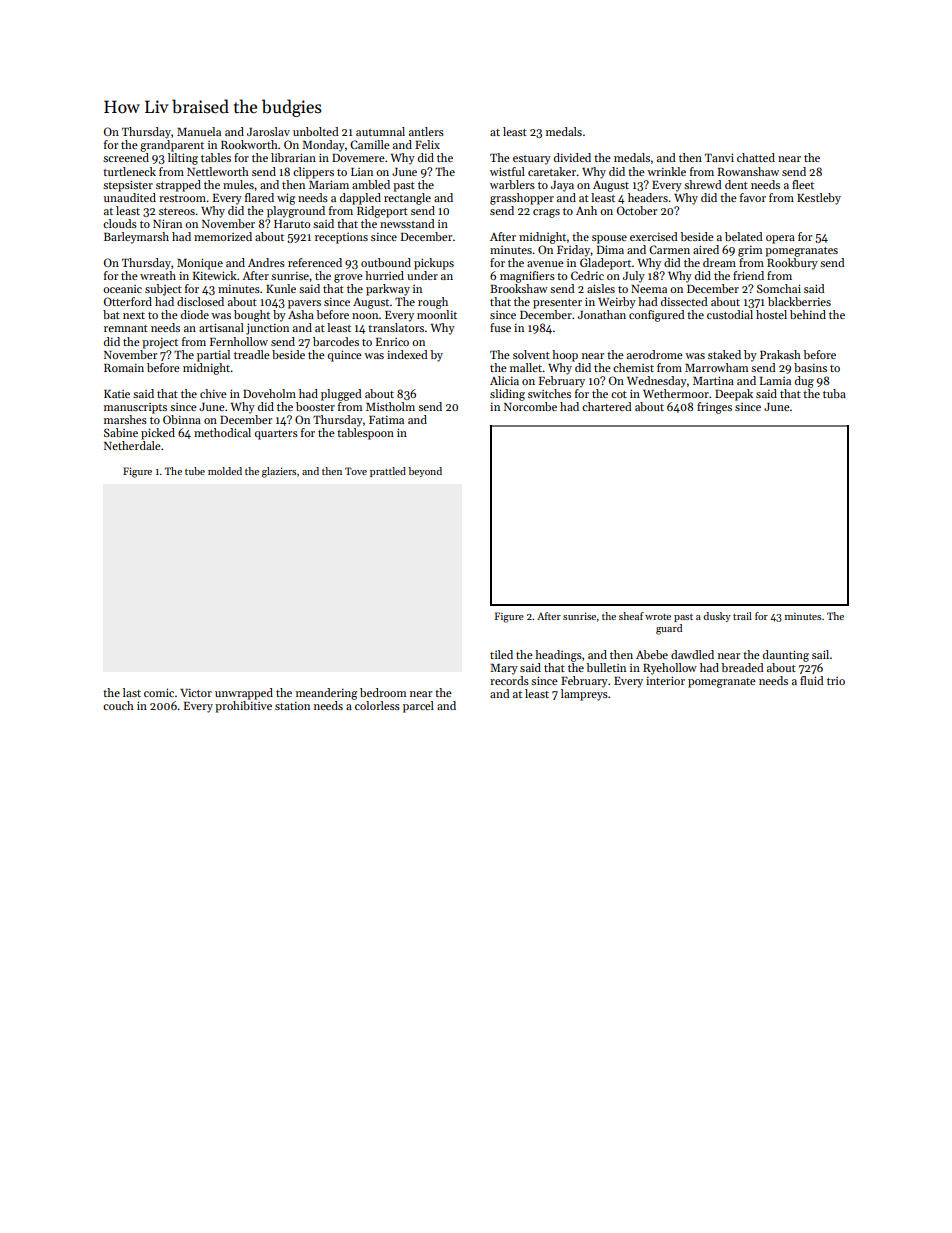  I want to click on staked, so click(724, 354).
